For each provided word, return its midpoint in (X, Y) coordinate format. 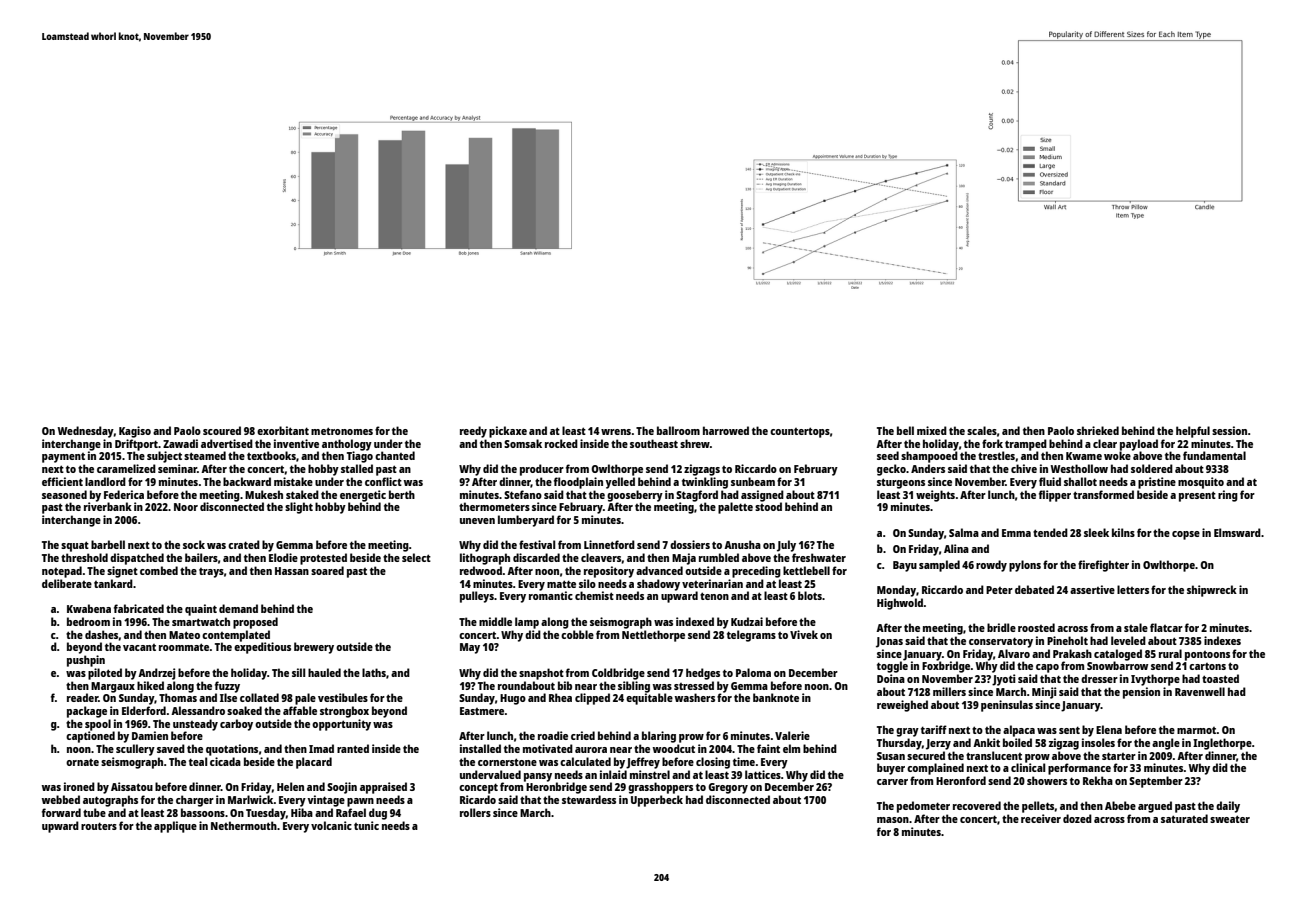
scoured (222, 430)
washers (695, 697)
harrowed (726, 430)
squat (75, 546)
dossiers (690, 544)
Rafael (351, 812)
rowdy (991, 566)
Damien (150, 735)
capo (1047, 668)
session (1229, 430)
